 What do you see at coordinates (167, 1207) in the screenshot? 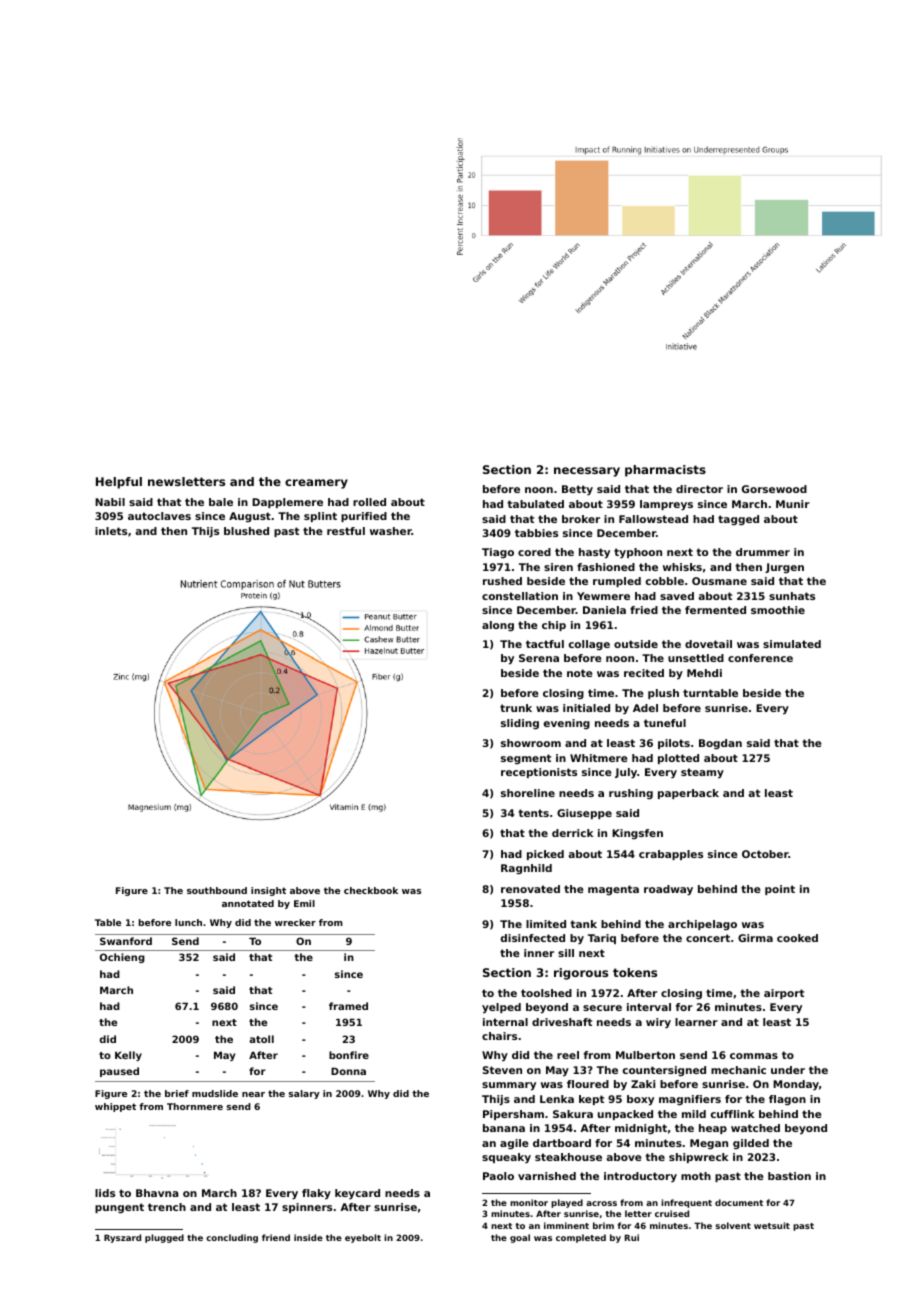
I see `trench` at bounding box center [167, 1207].
